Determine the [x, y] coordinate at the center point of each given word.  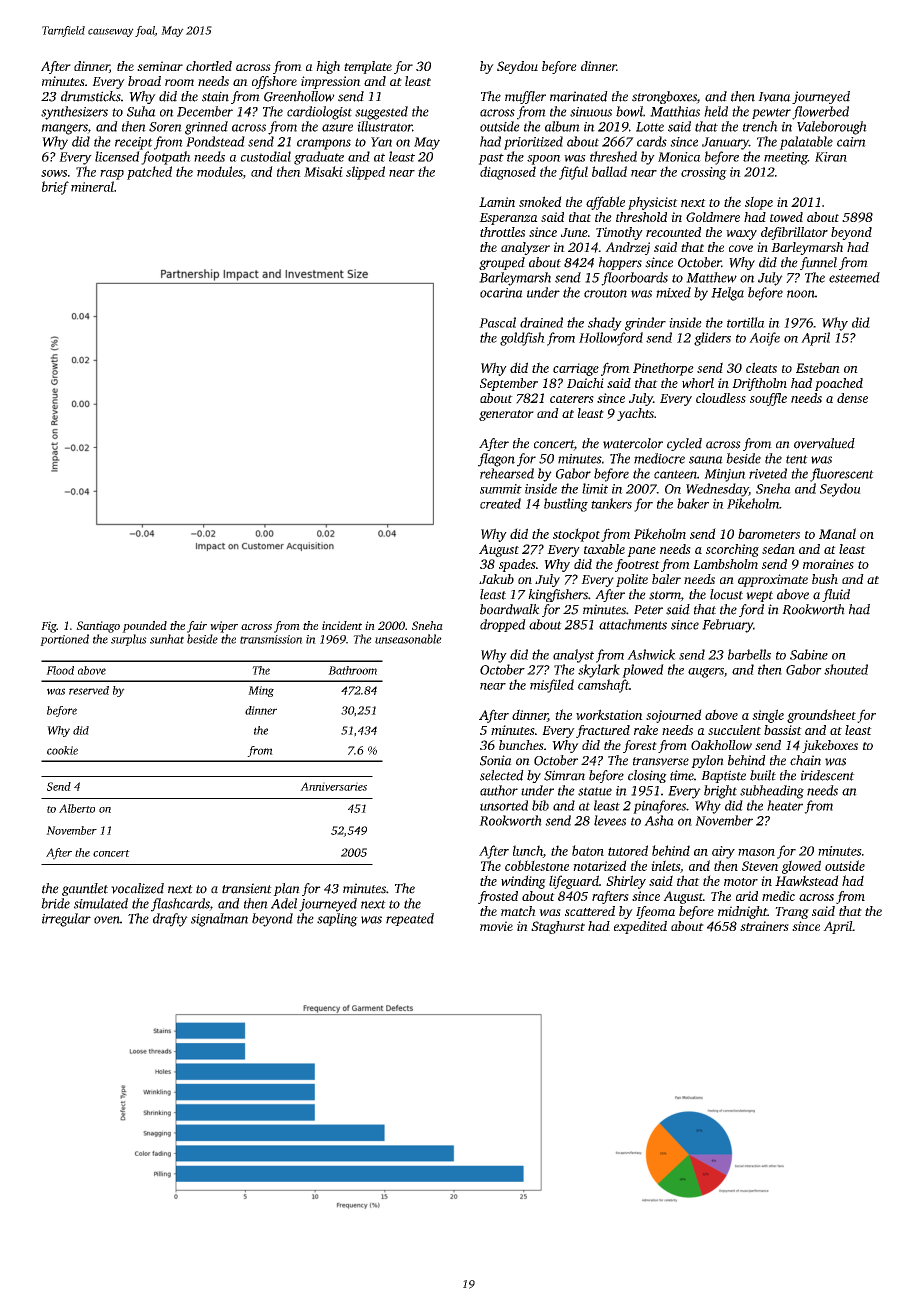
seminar [160, 66]
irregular [66, 920]
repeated [410, 919]
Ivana [774, 97]
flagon [496, 460]
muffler [525, 97]
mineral [92, 186]
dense [852, 398]
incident [342, 625]
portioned [64, 640]
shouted [846, 669]
